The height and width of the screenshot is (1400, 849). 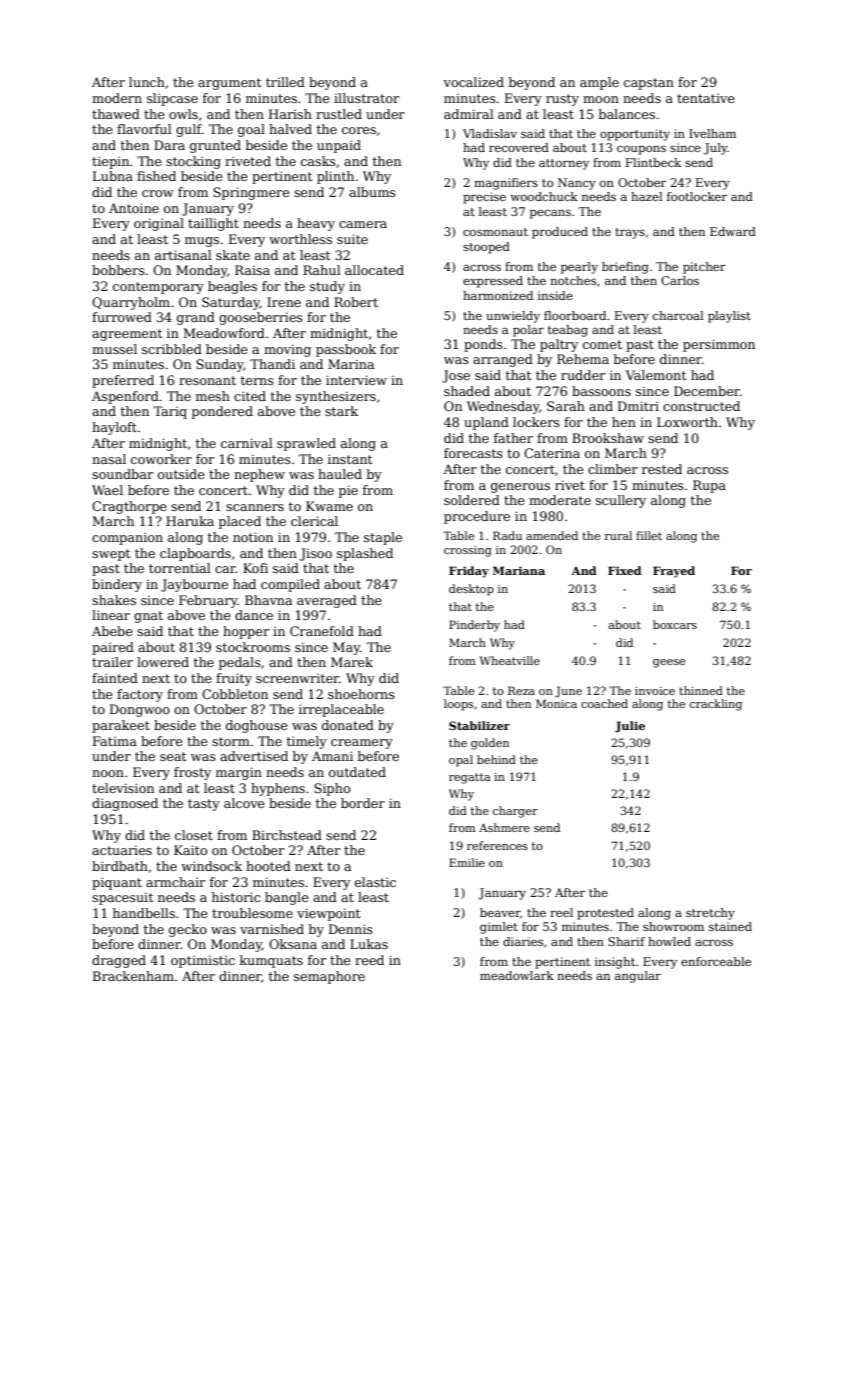 What do you see at coordinates (473, 82) in the screenshot?
I see `vocalized` at bounding box center [473, 82].
